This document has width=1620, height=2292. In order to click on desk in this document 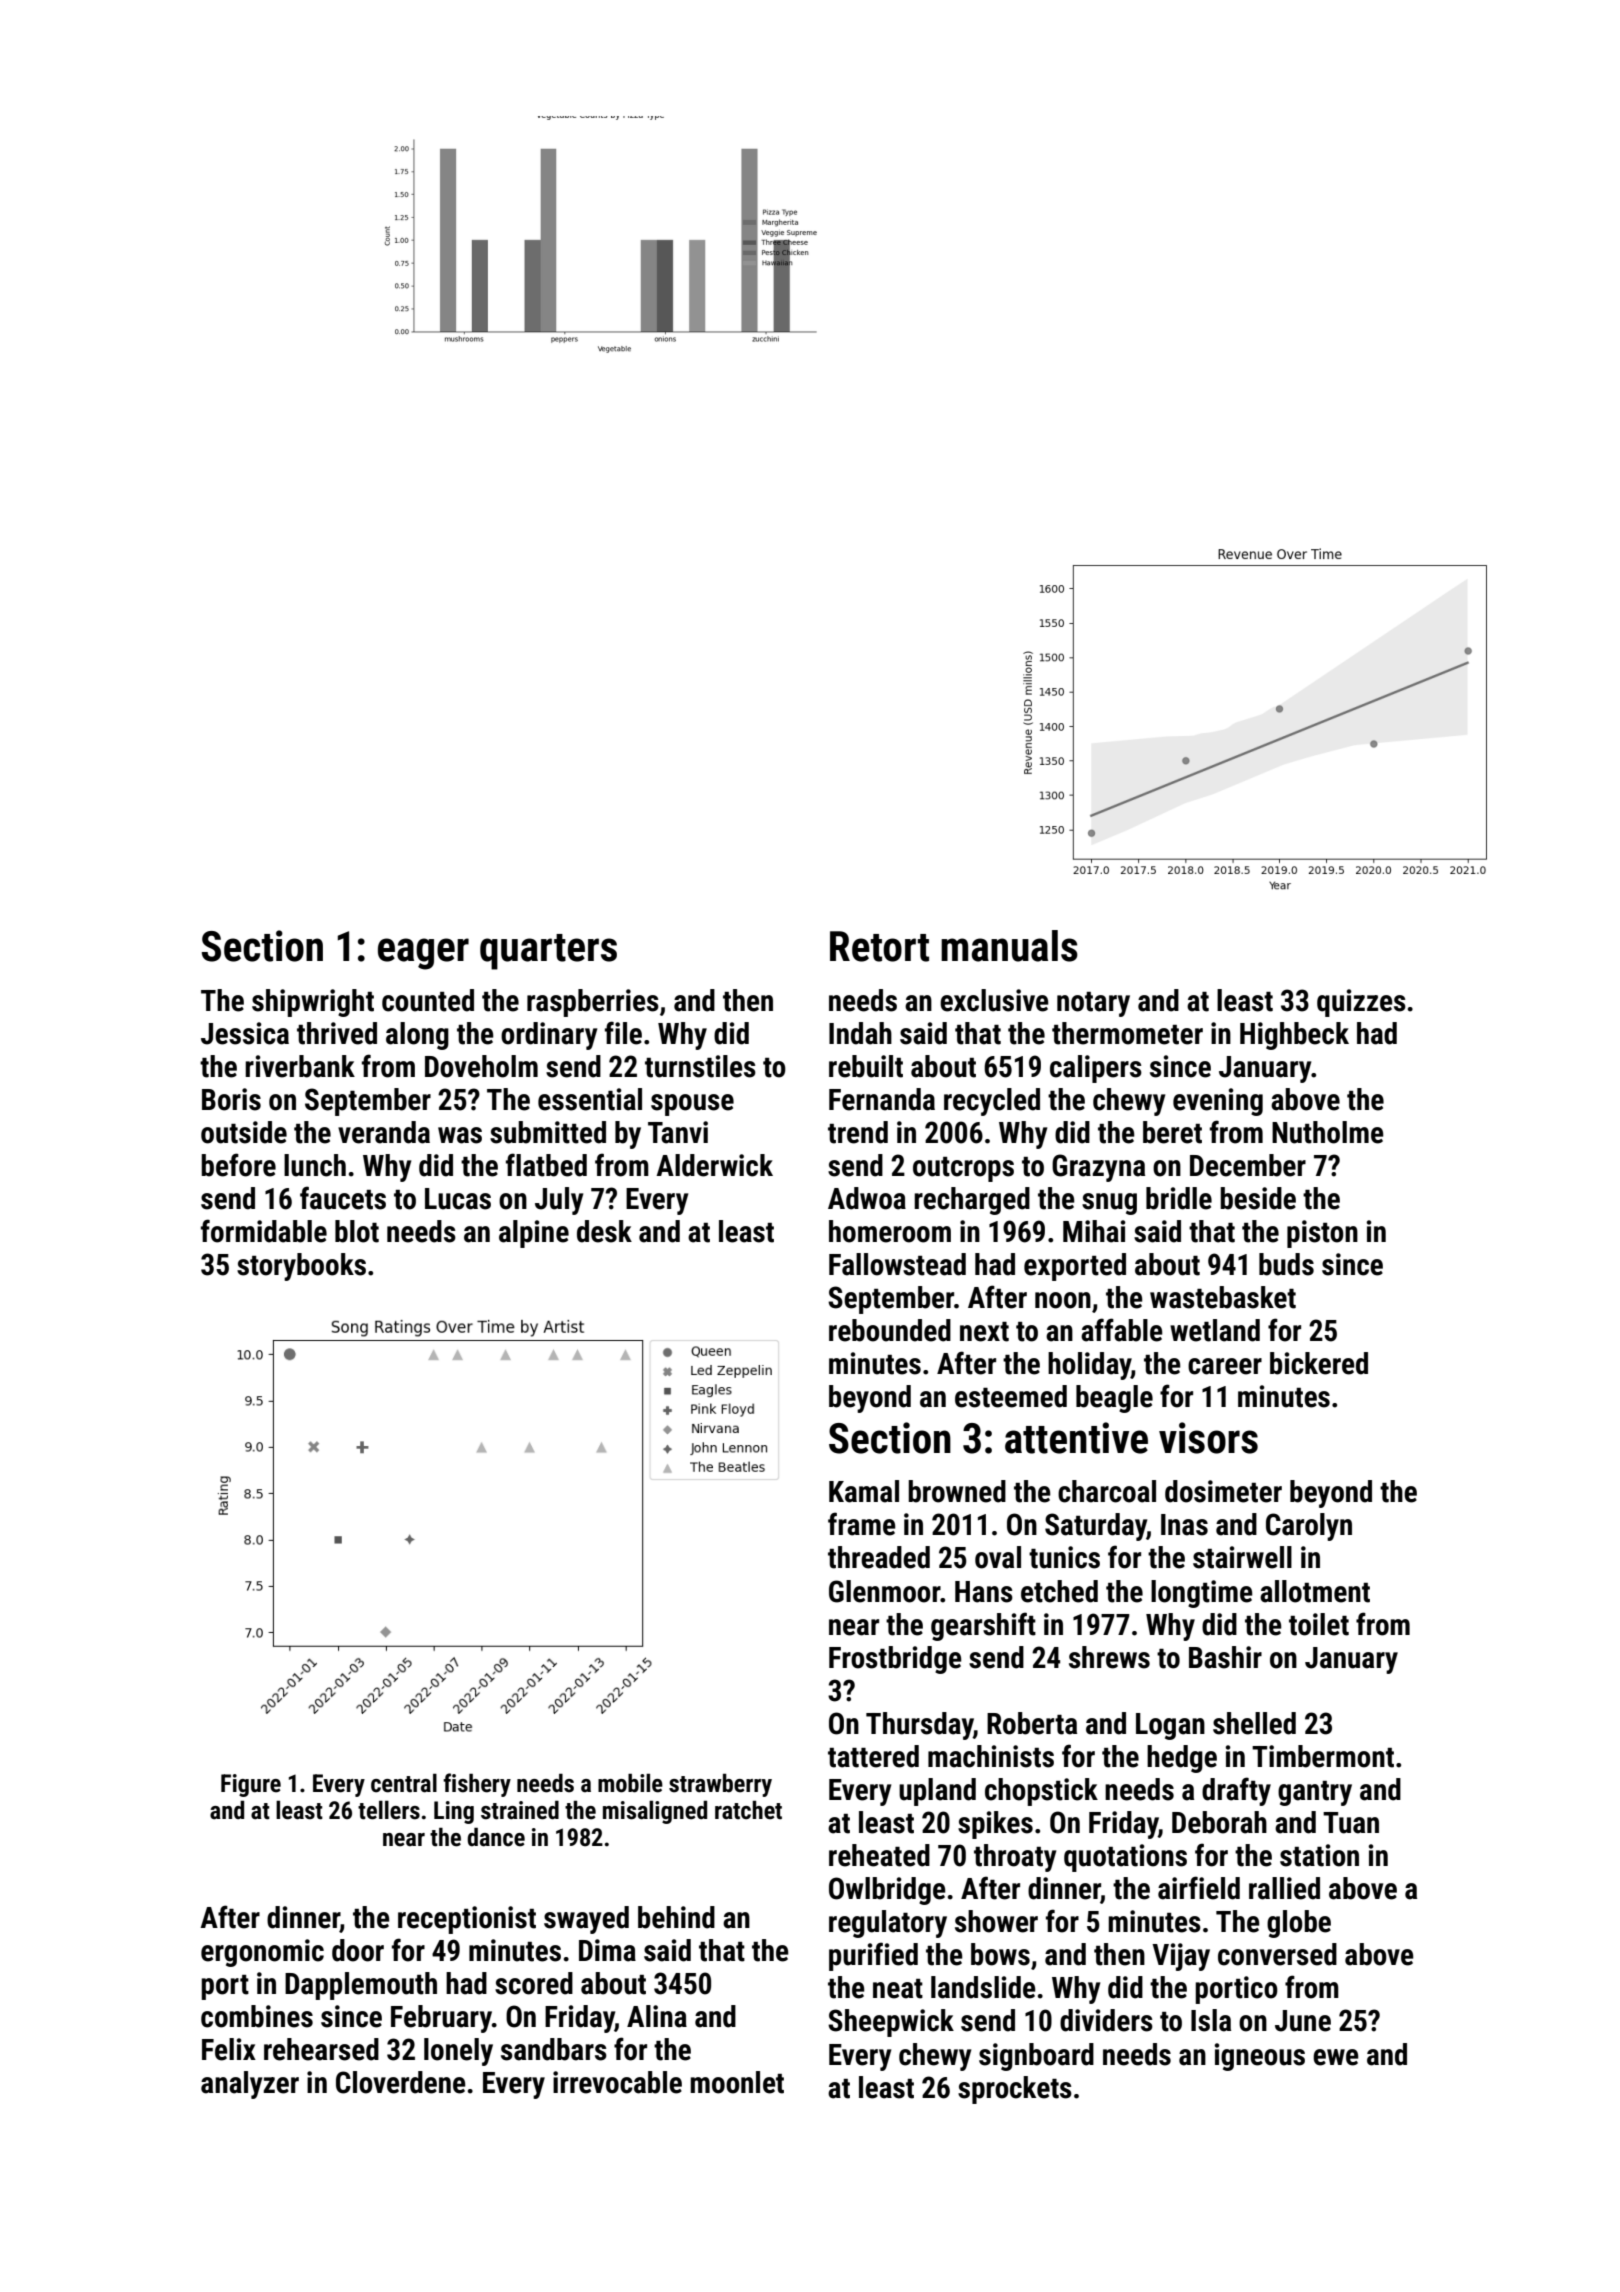, I will do `click(604, 1231)`.
